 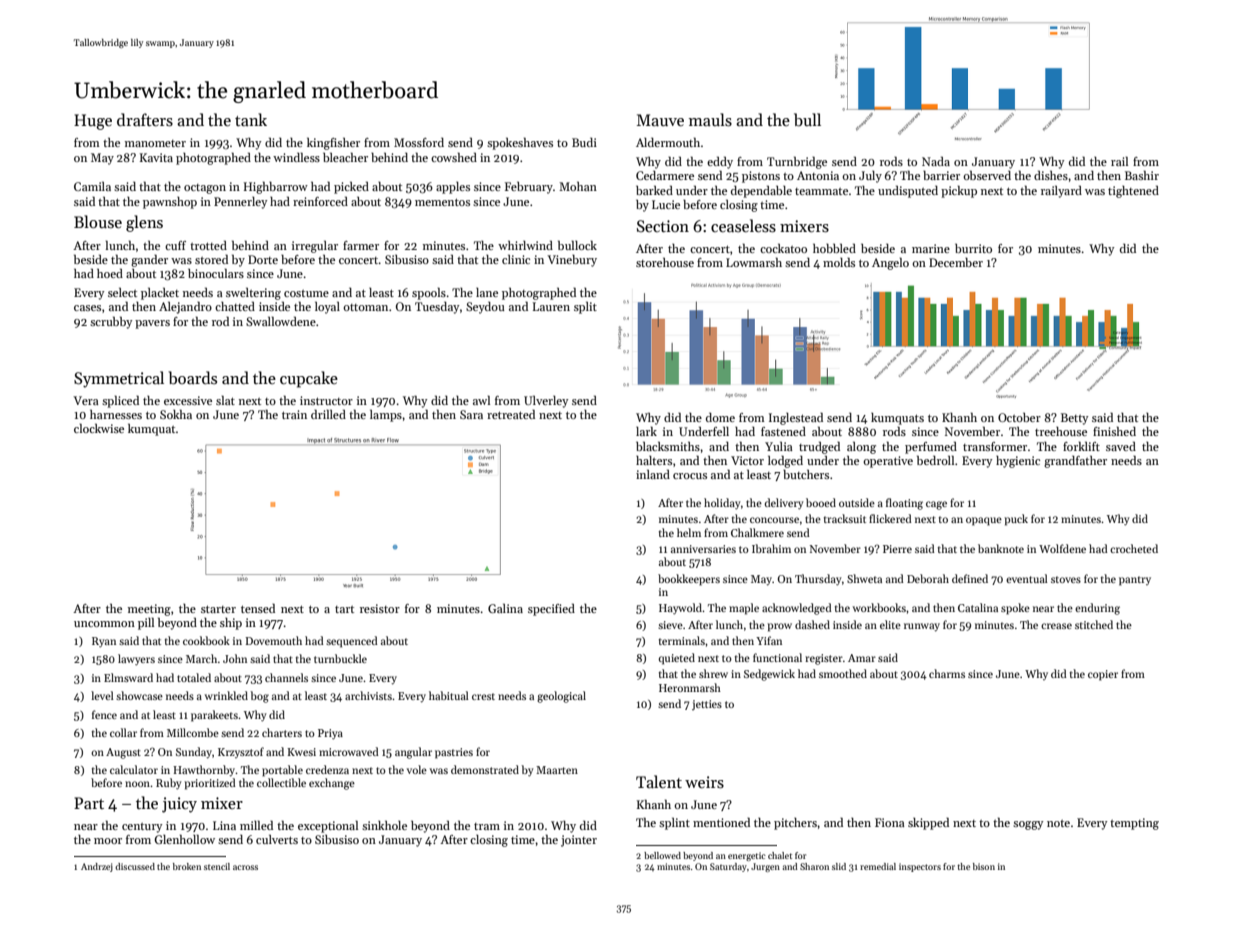 I want to click on eventual, so click(x=1027, y=578).
